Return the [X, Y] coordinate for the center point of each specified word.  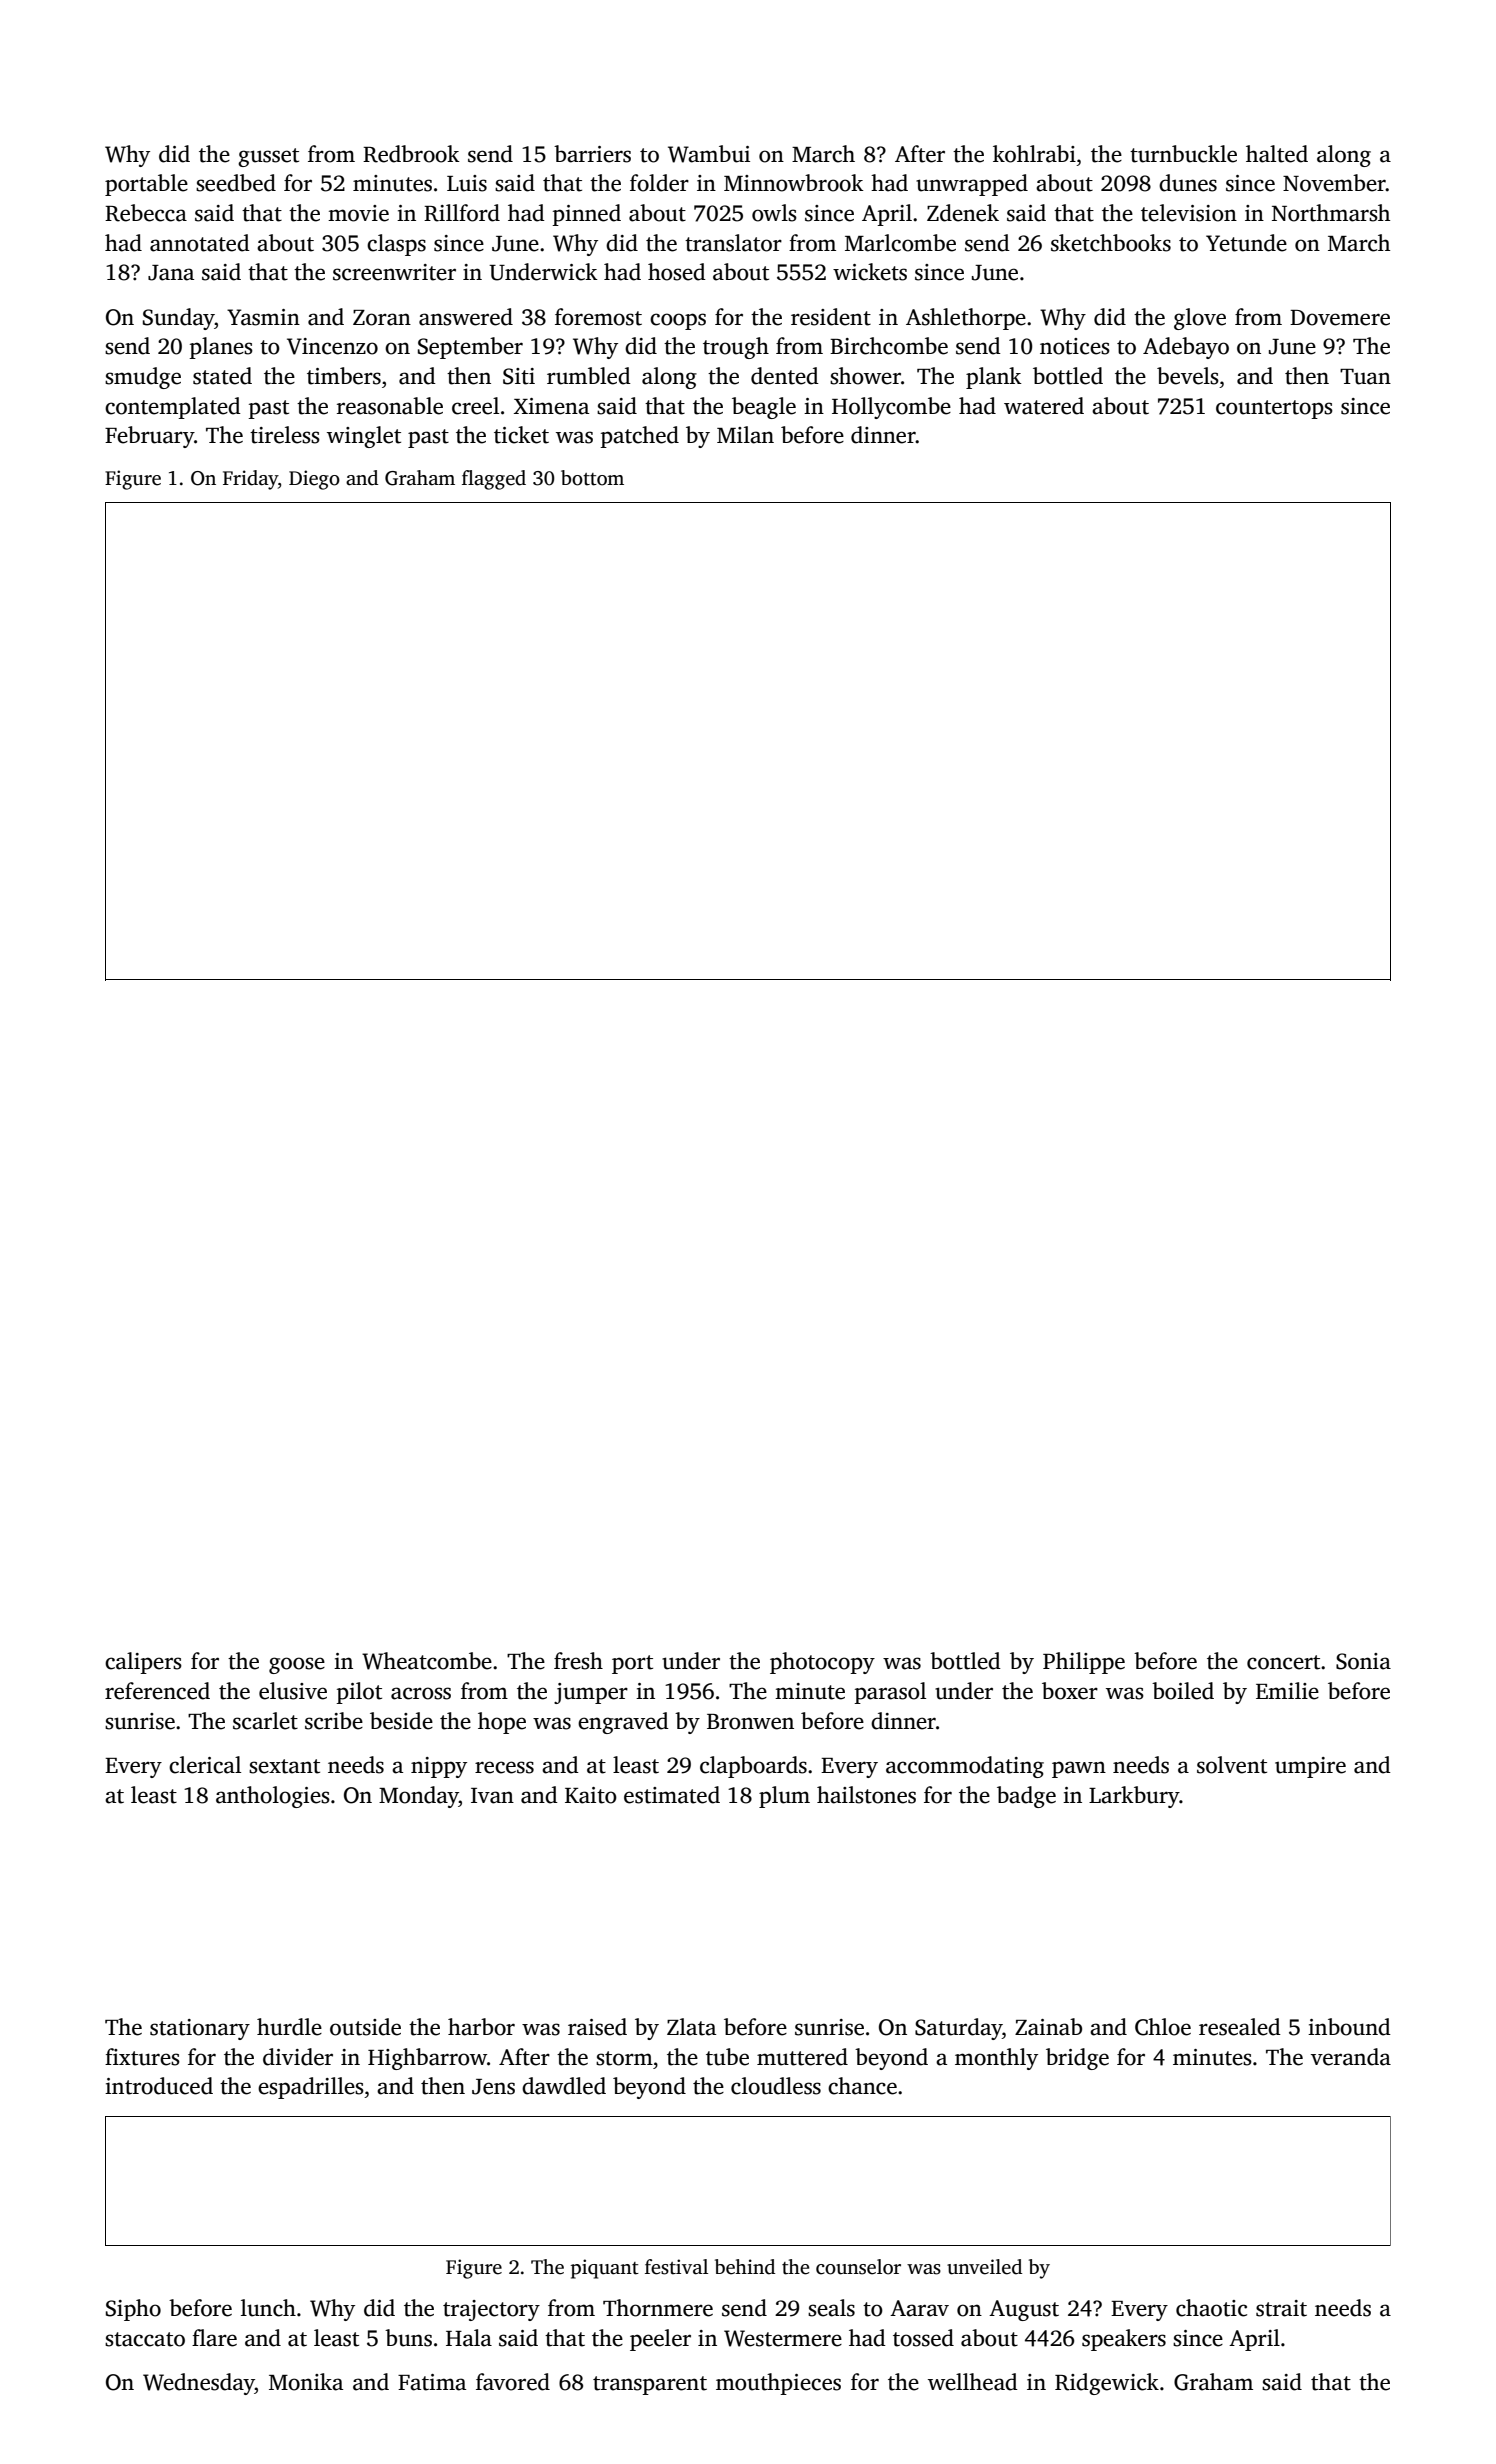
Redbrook [411, 154]
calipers [143, 1663]
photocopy [822, 1663]
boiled [1183, 1691]
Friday [250, 480]
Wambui [709, 154]
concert [1283, 1662]
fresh [578, 1661]
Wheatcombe [427, 1661]
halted [1277, 154]
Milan [745, 435]
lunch [268, 2308]
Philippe [1084, 1663]
